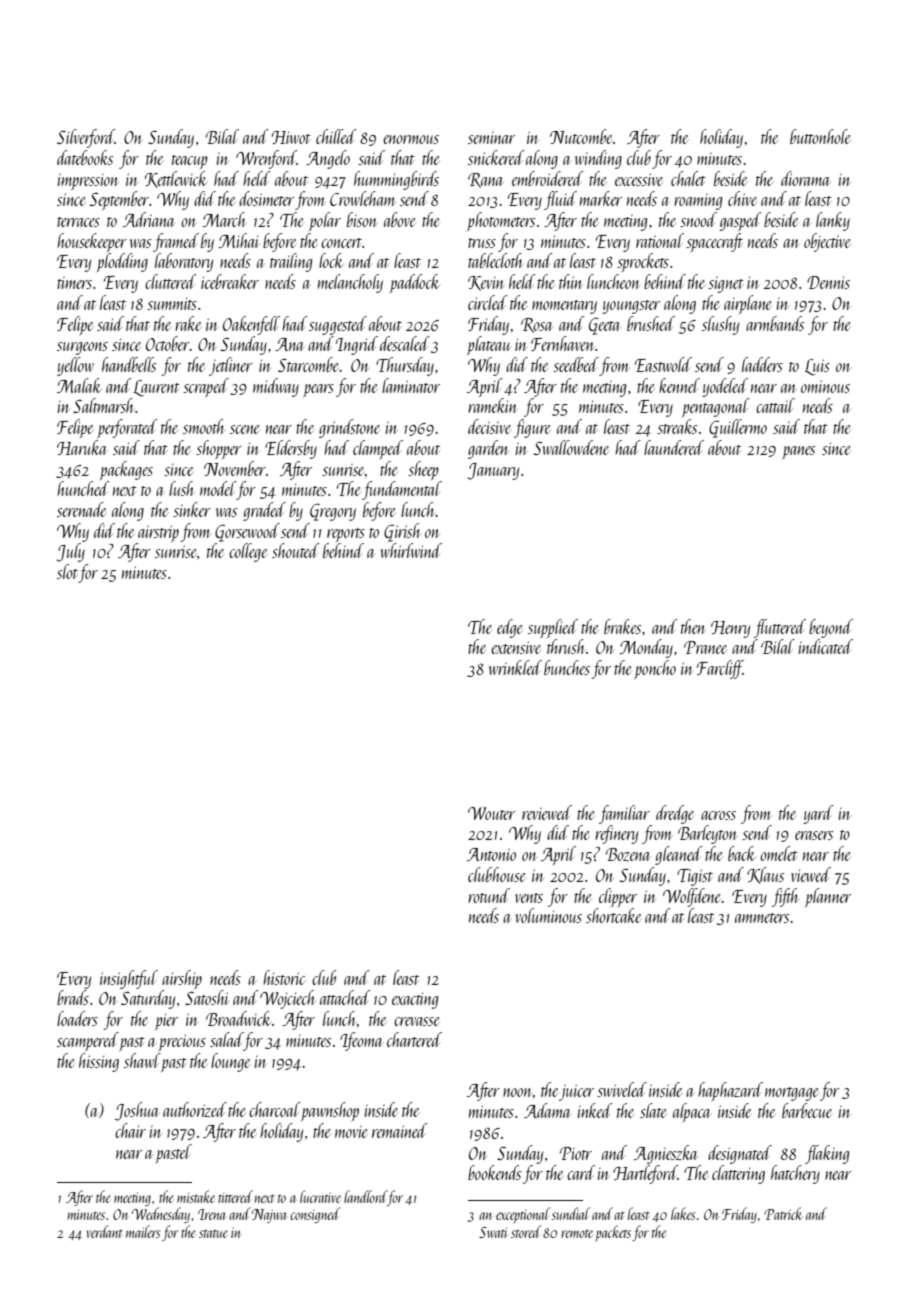  Describe the element at coordinates (79, 385) in the screenshot. I see `Malak` at that location.
